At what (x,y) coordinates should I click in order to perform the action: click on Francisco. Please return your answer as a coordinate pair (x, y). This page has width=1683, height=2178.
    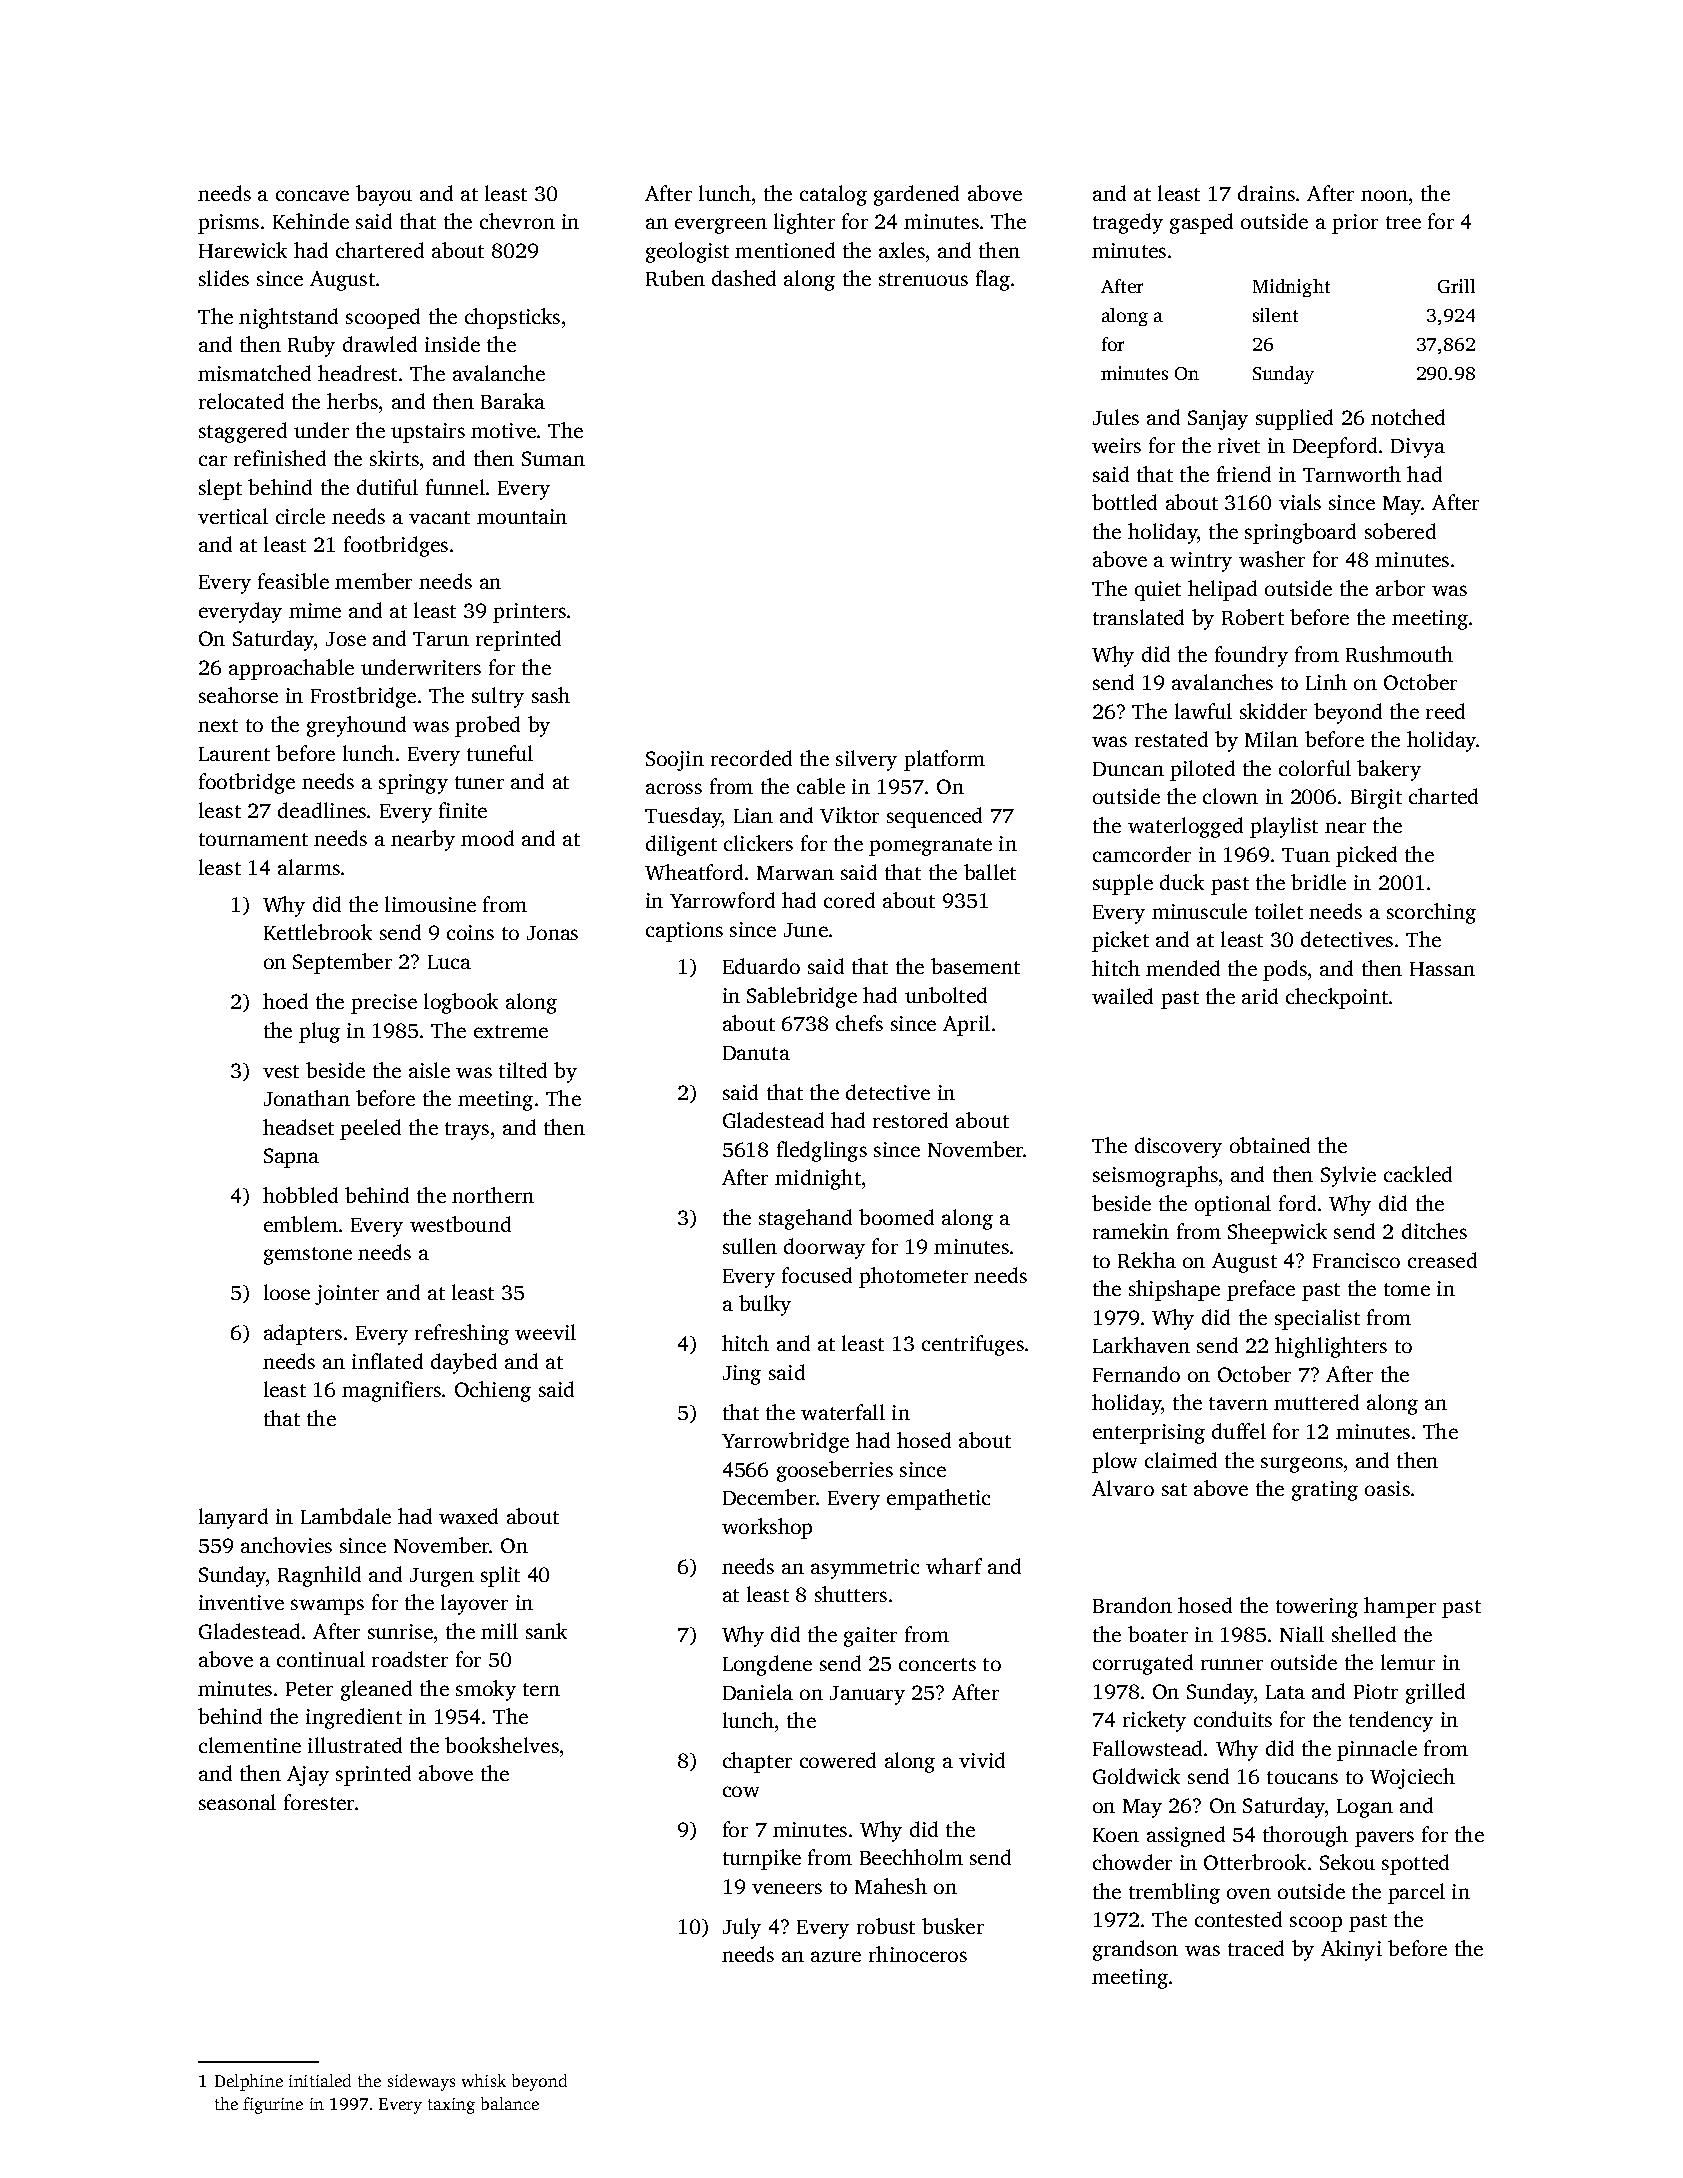
    Looking at the image, I should click on (1356, 1260).
